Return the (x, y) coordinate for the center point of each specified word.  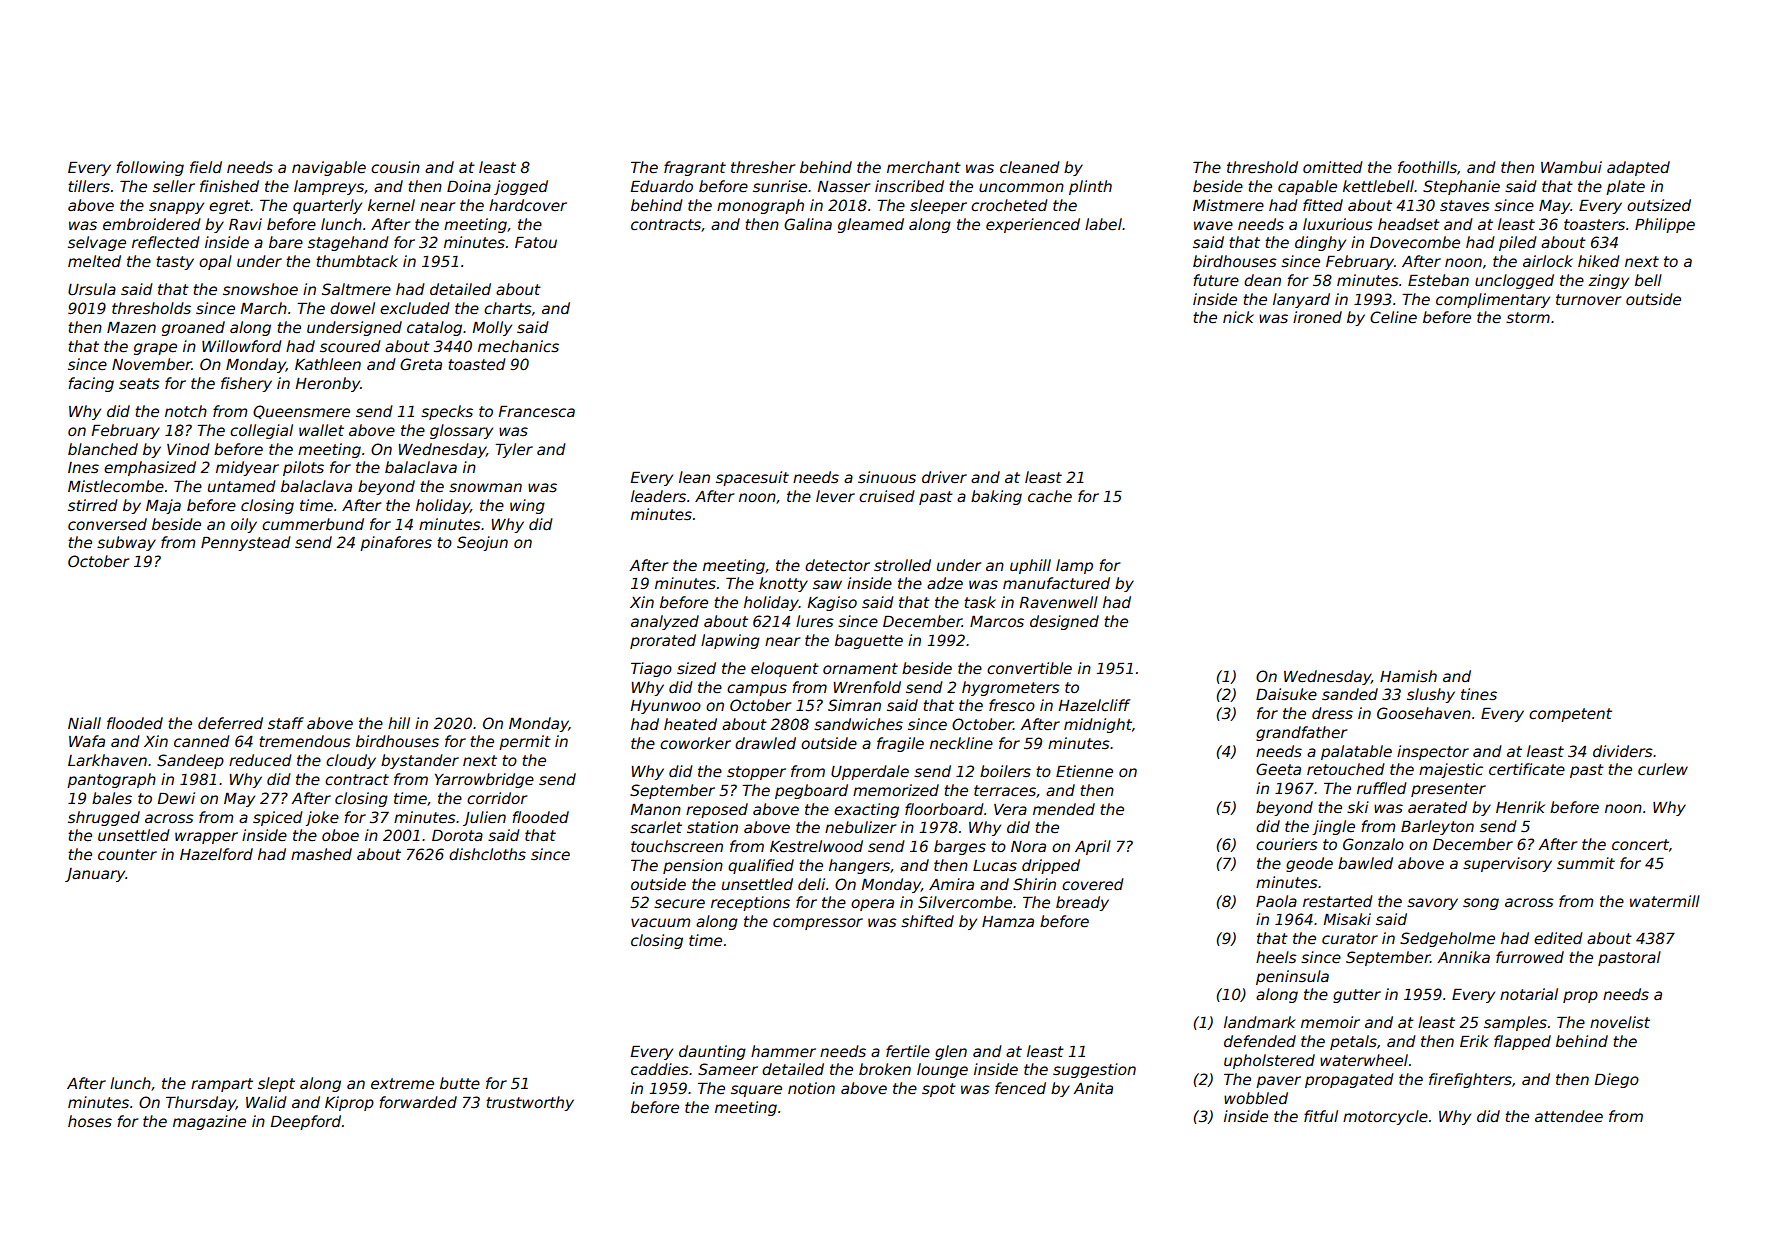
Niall (84, 723)
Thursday (201, 1103)
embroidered (152, 224)
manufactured (1056, 583)
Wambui (1571, 167)
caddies (660, 1069)
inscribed (909, 186)
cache (1050, 496)
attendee (1569, 1116)
